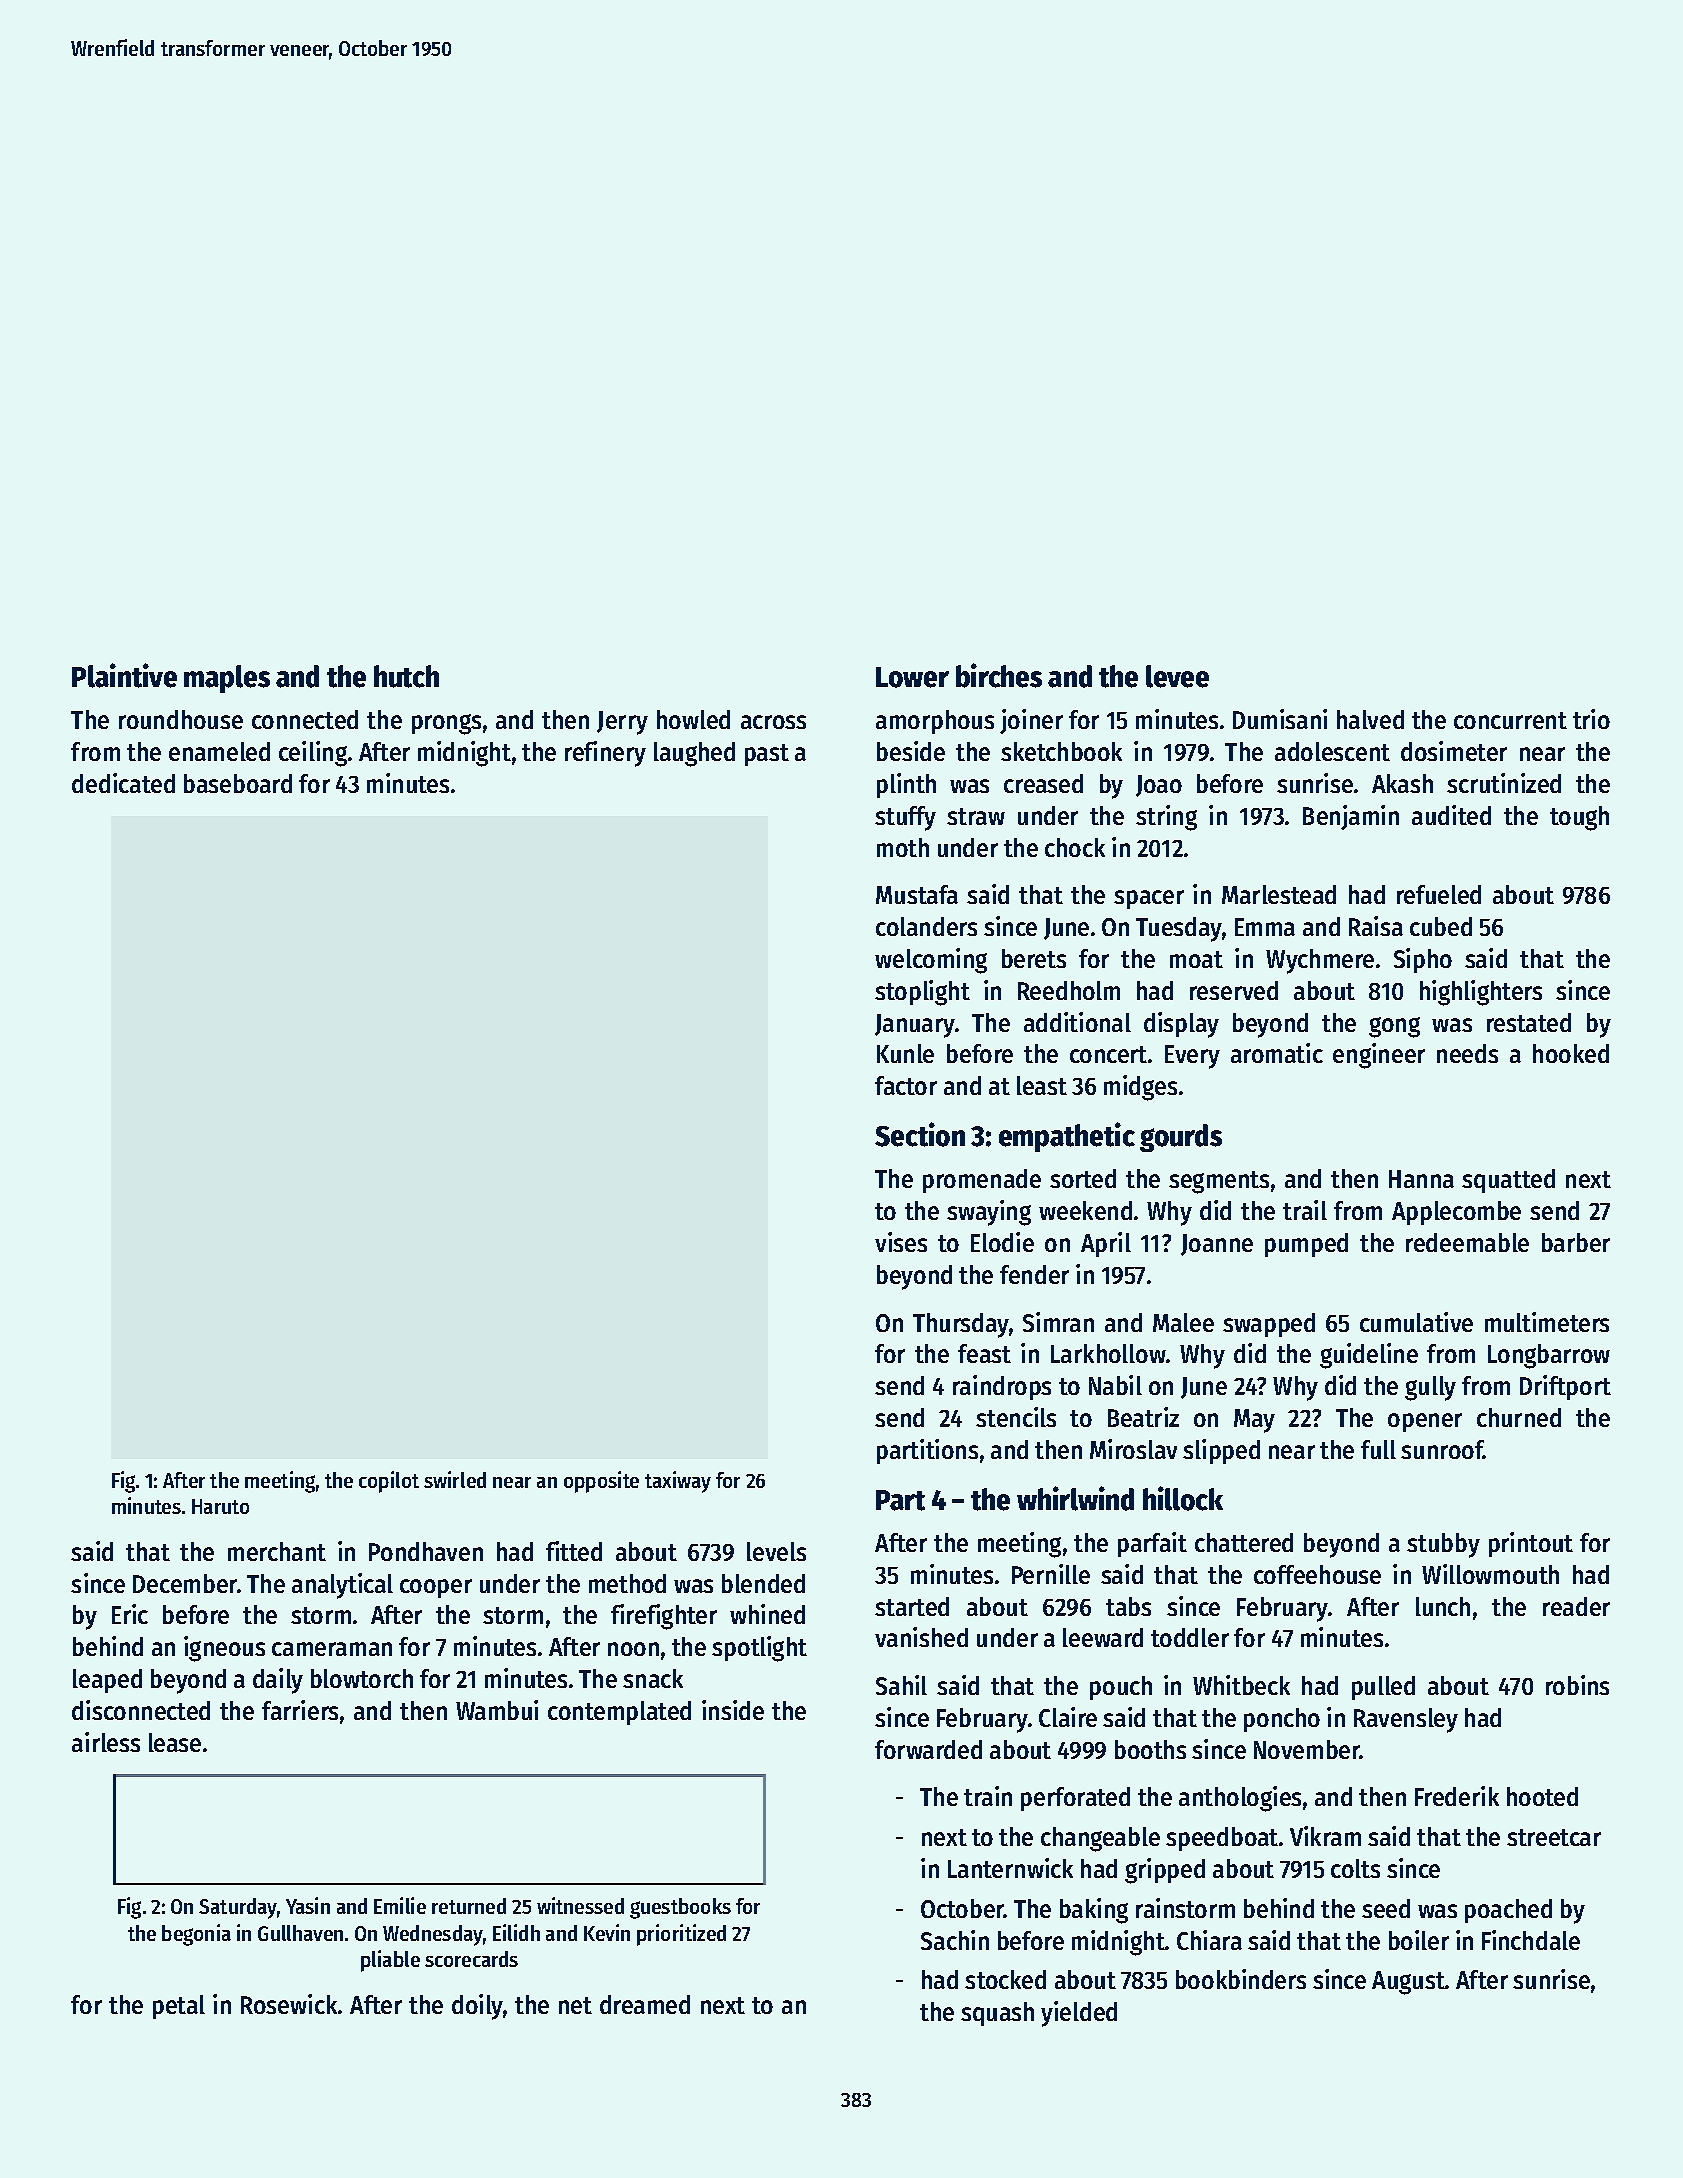 The height and width of the page is (2178, 1683). Describe the element at coordinates (1280, 719) in the page. I see `Dumisani` at that location.
